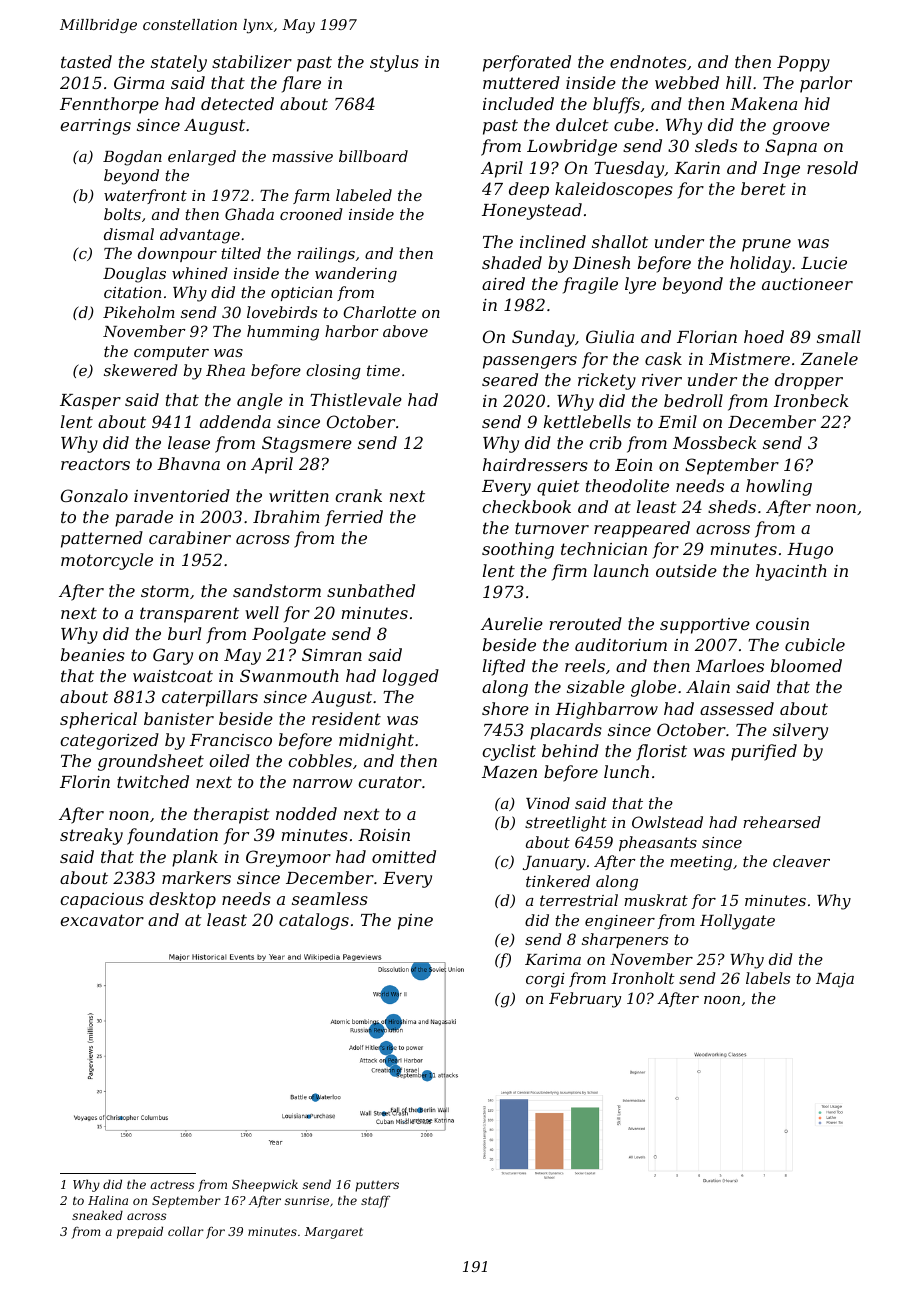 The width and height of the screenshot is (924, 1308). What do you see at coordinates (86, 61) in the screenshot?
I see `tasted` at bounding box center [86, 61].
